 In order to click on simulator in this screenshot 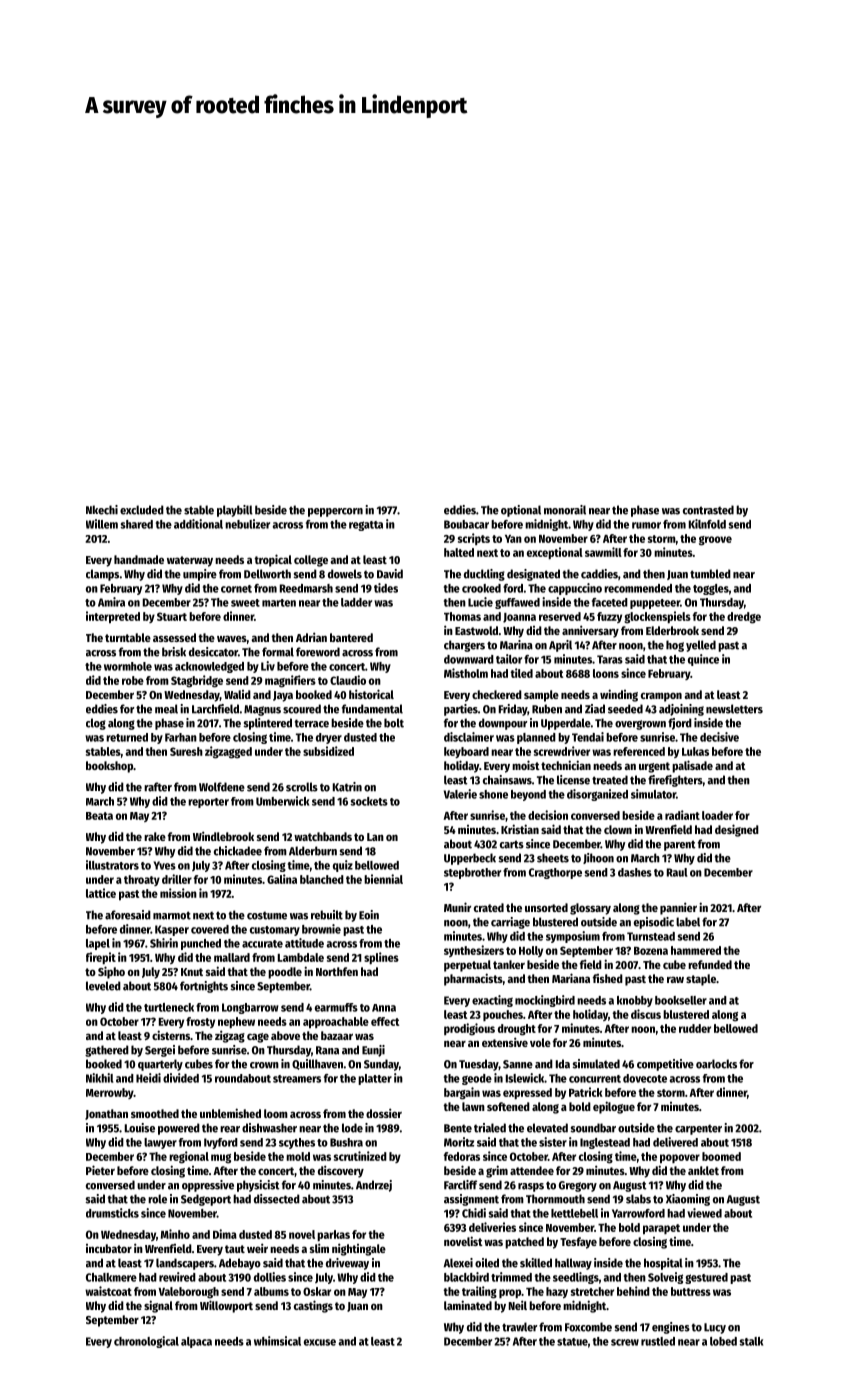, I will do `click(653, 794)`.
